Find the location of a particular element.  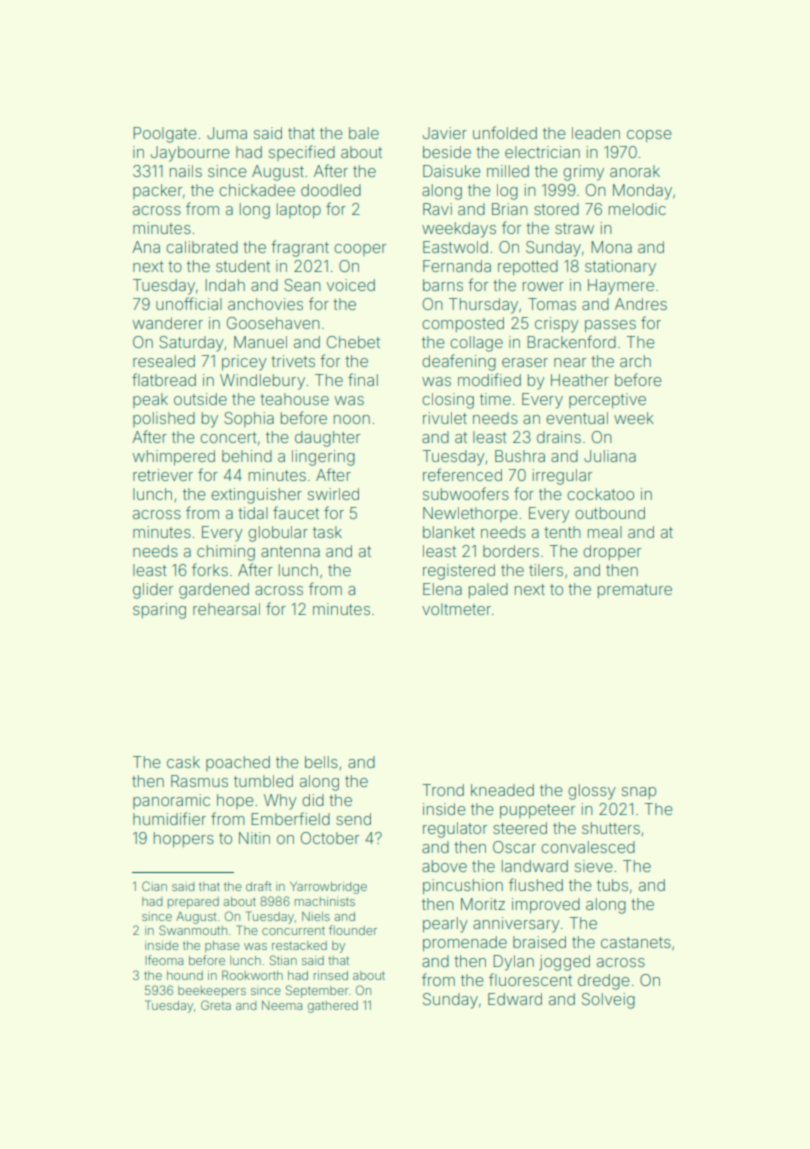

behind is located at coordinates (247, 456).
